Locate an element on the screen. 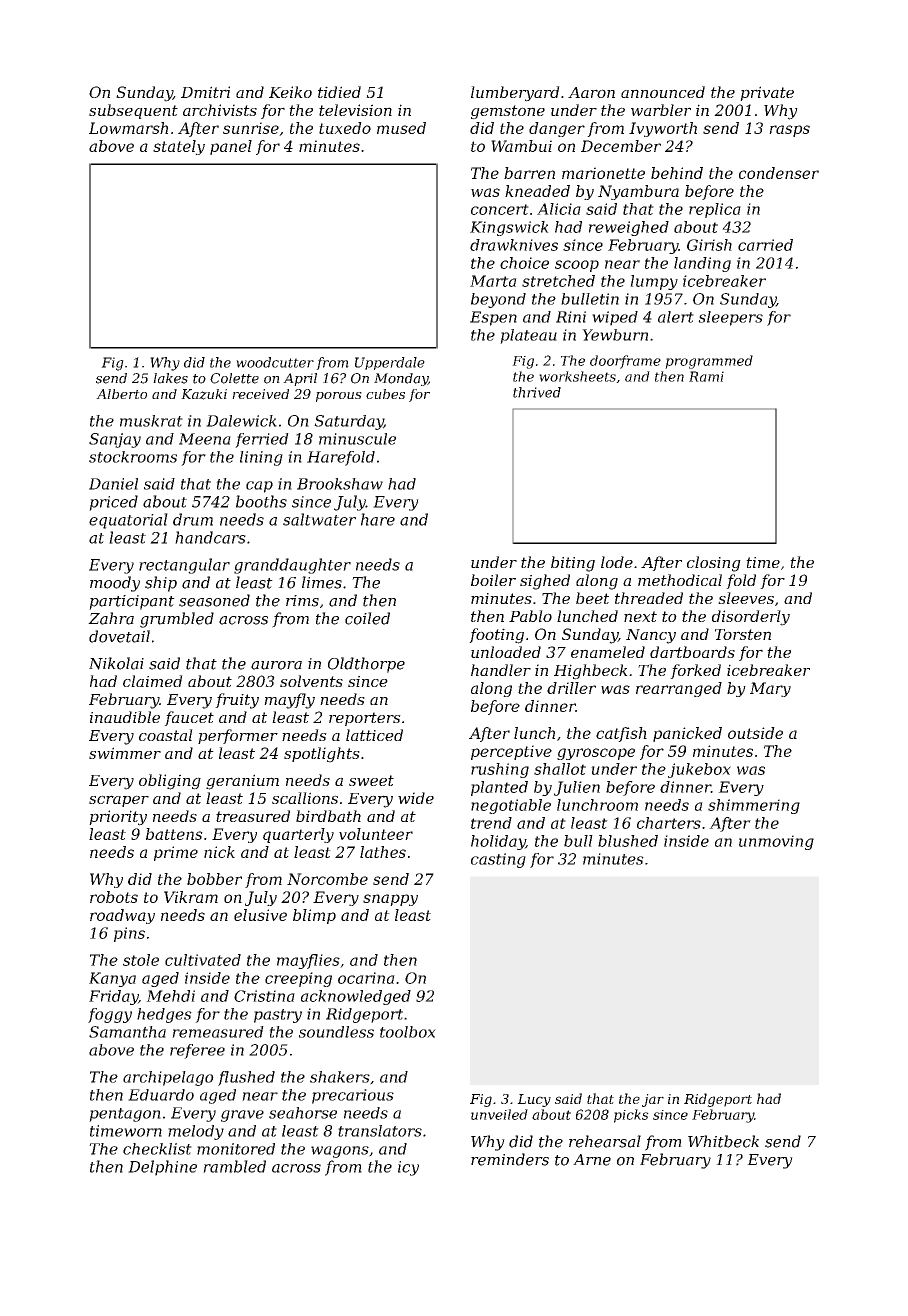  woodcutter is located at coordinates (275, 362).
